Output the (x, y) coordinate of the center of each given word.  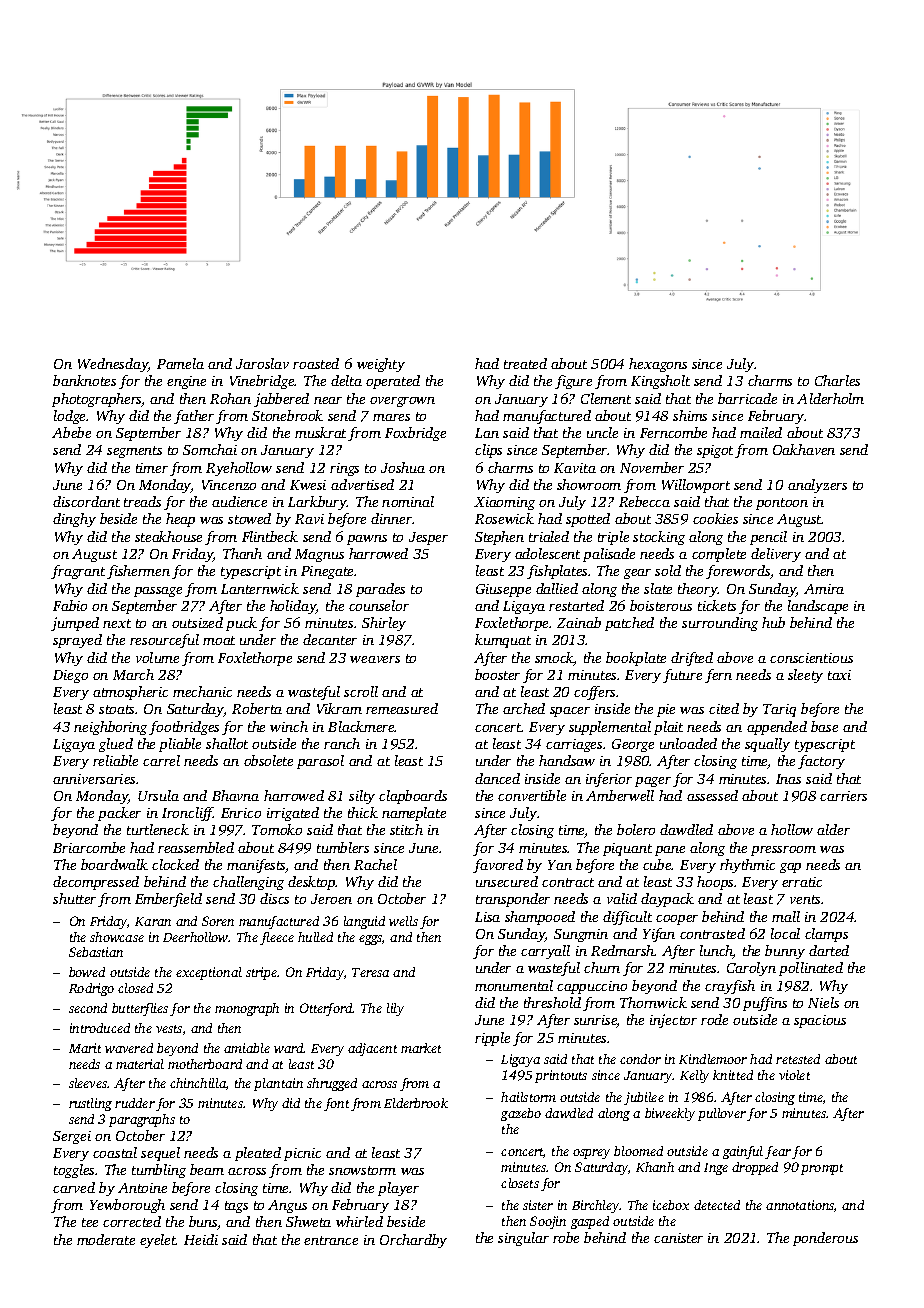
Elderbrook (416, 1103)
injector (673, 1021)
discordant (86, 501)
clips (488, 451)
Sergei (72, 1137)
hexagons (658, 365)
